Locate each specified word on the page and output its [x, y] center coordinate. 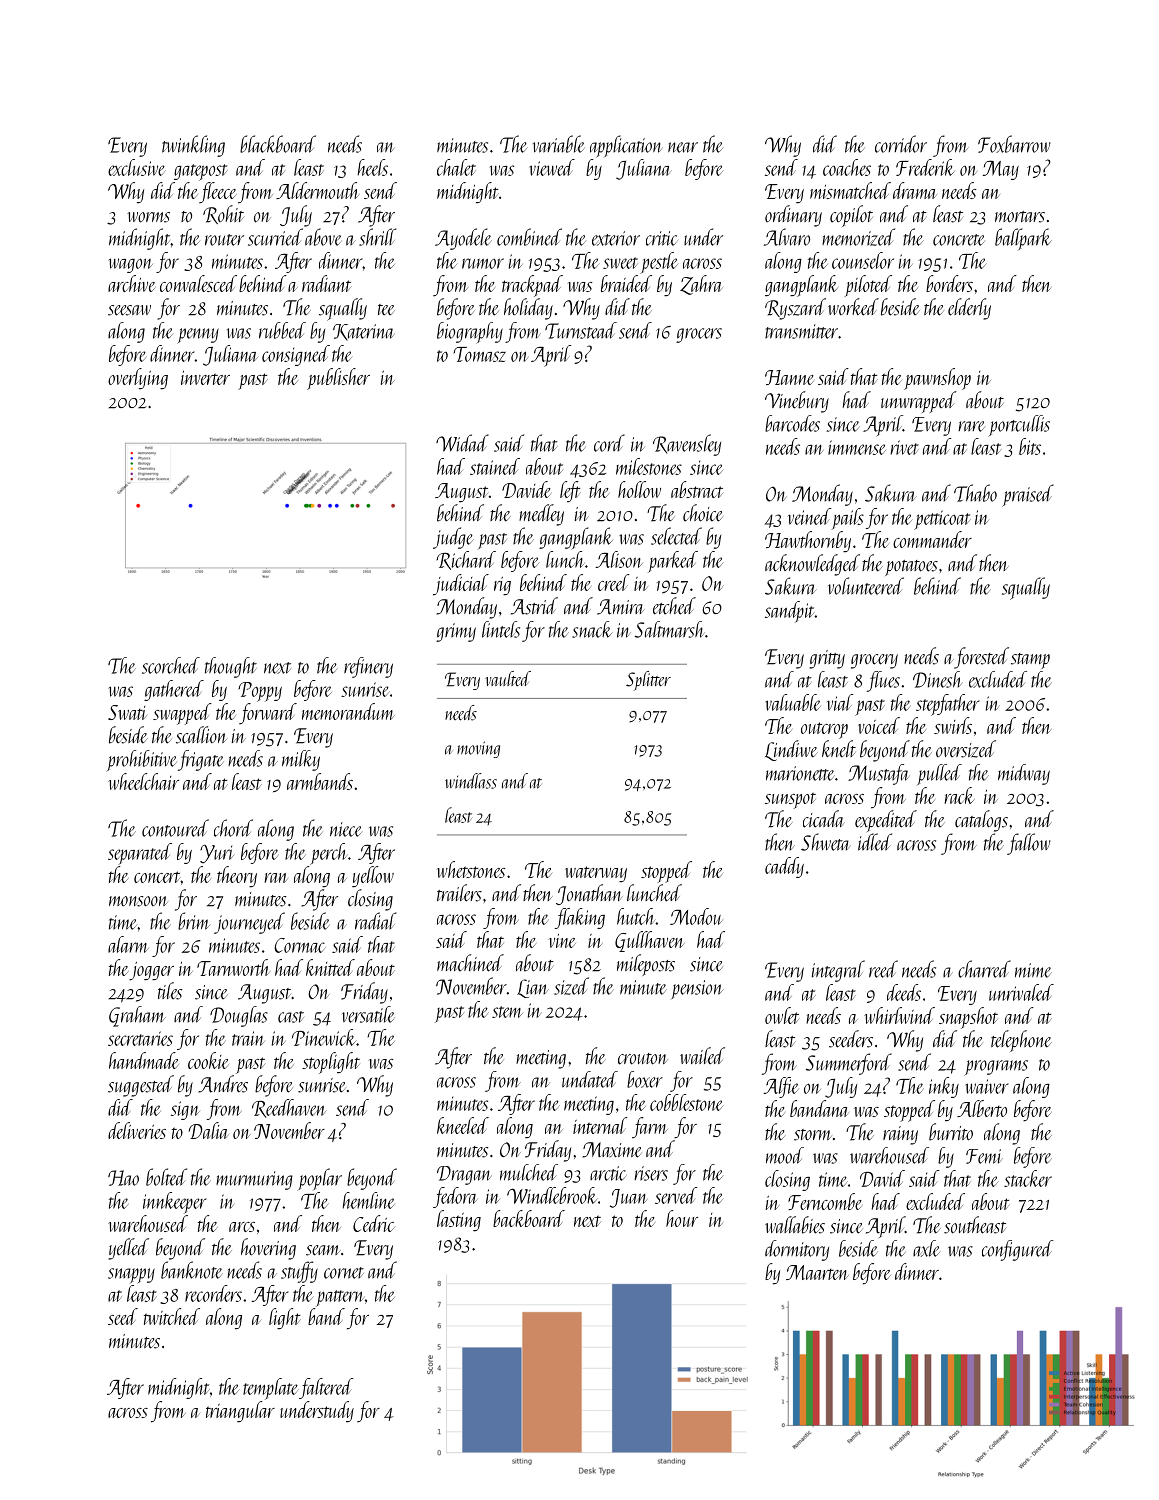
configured [1018, 1250]
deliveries [137, 1130]
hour [682, 1218]
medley [541, 515]
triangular [240, 1412]
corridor [901, 144]
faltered [326, 1388]
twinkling [193, 146]
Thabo [975, 493]
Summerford [849, 1064]
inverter [205, 378]
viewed [552, 167]
